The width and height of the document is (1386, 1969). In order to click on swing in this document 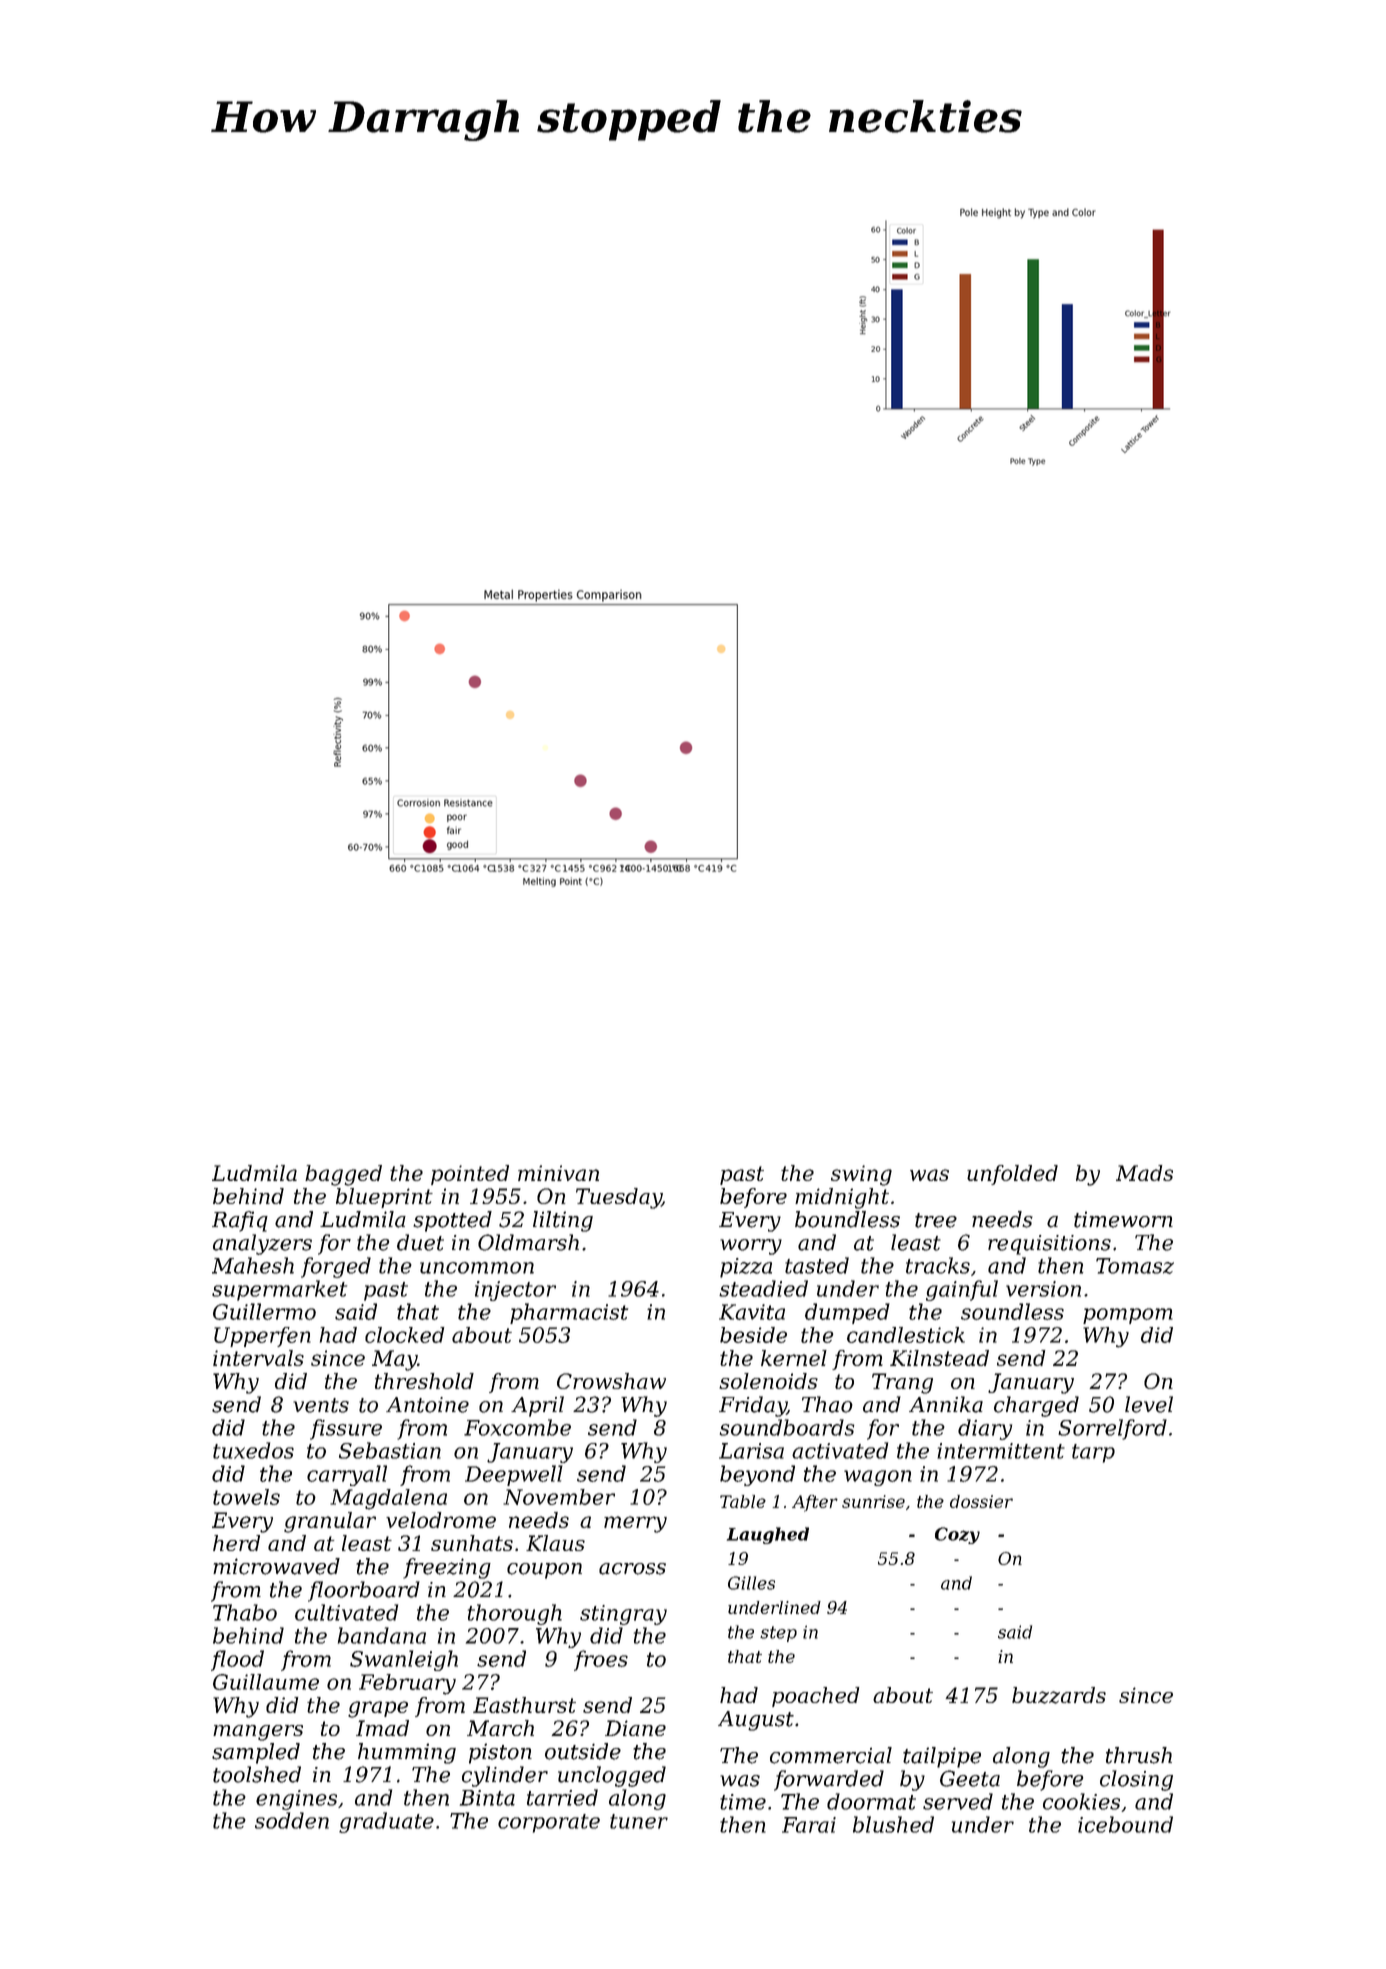, I will do `click(861, 1175)`.
